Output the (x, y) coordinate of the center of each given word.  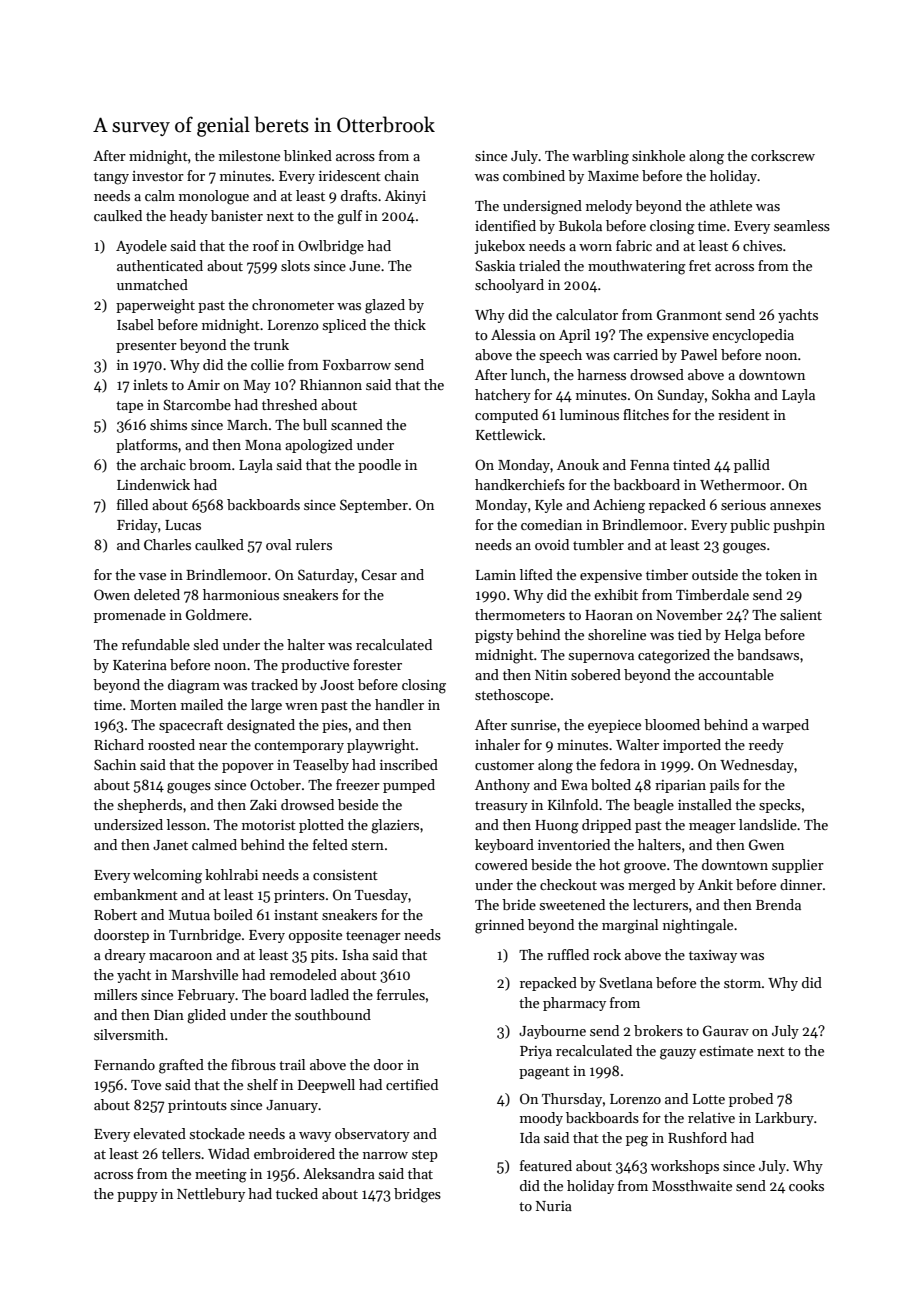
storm (742, 983)
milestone (249, 155)
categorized (674, 656)
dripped (606, 826)
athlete (731, 205)
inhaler (497, 744)
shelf (262, 1084)
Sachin (115, 764)
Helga (743, 636)
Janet (170, 845)
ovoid (552, 544)
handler (399, 704)
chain (401, 175)
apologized (319, 446)
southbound (333, 1014)
